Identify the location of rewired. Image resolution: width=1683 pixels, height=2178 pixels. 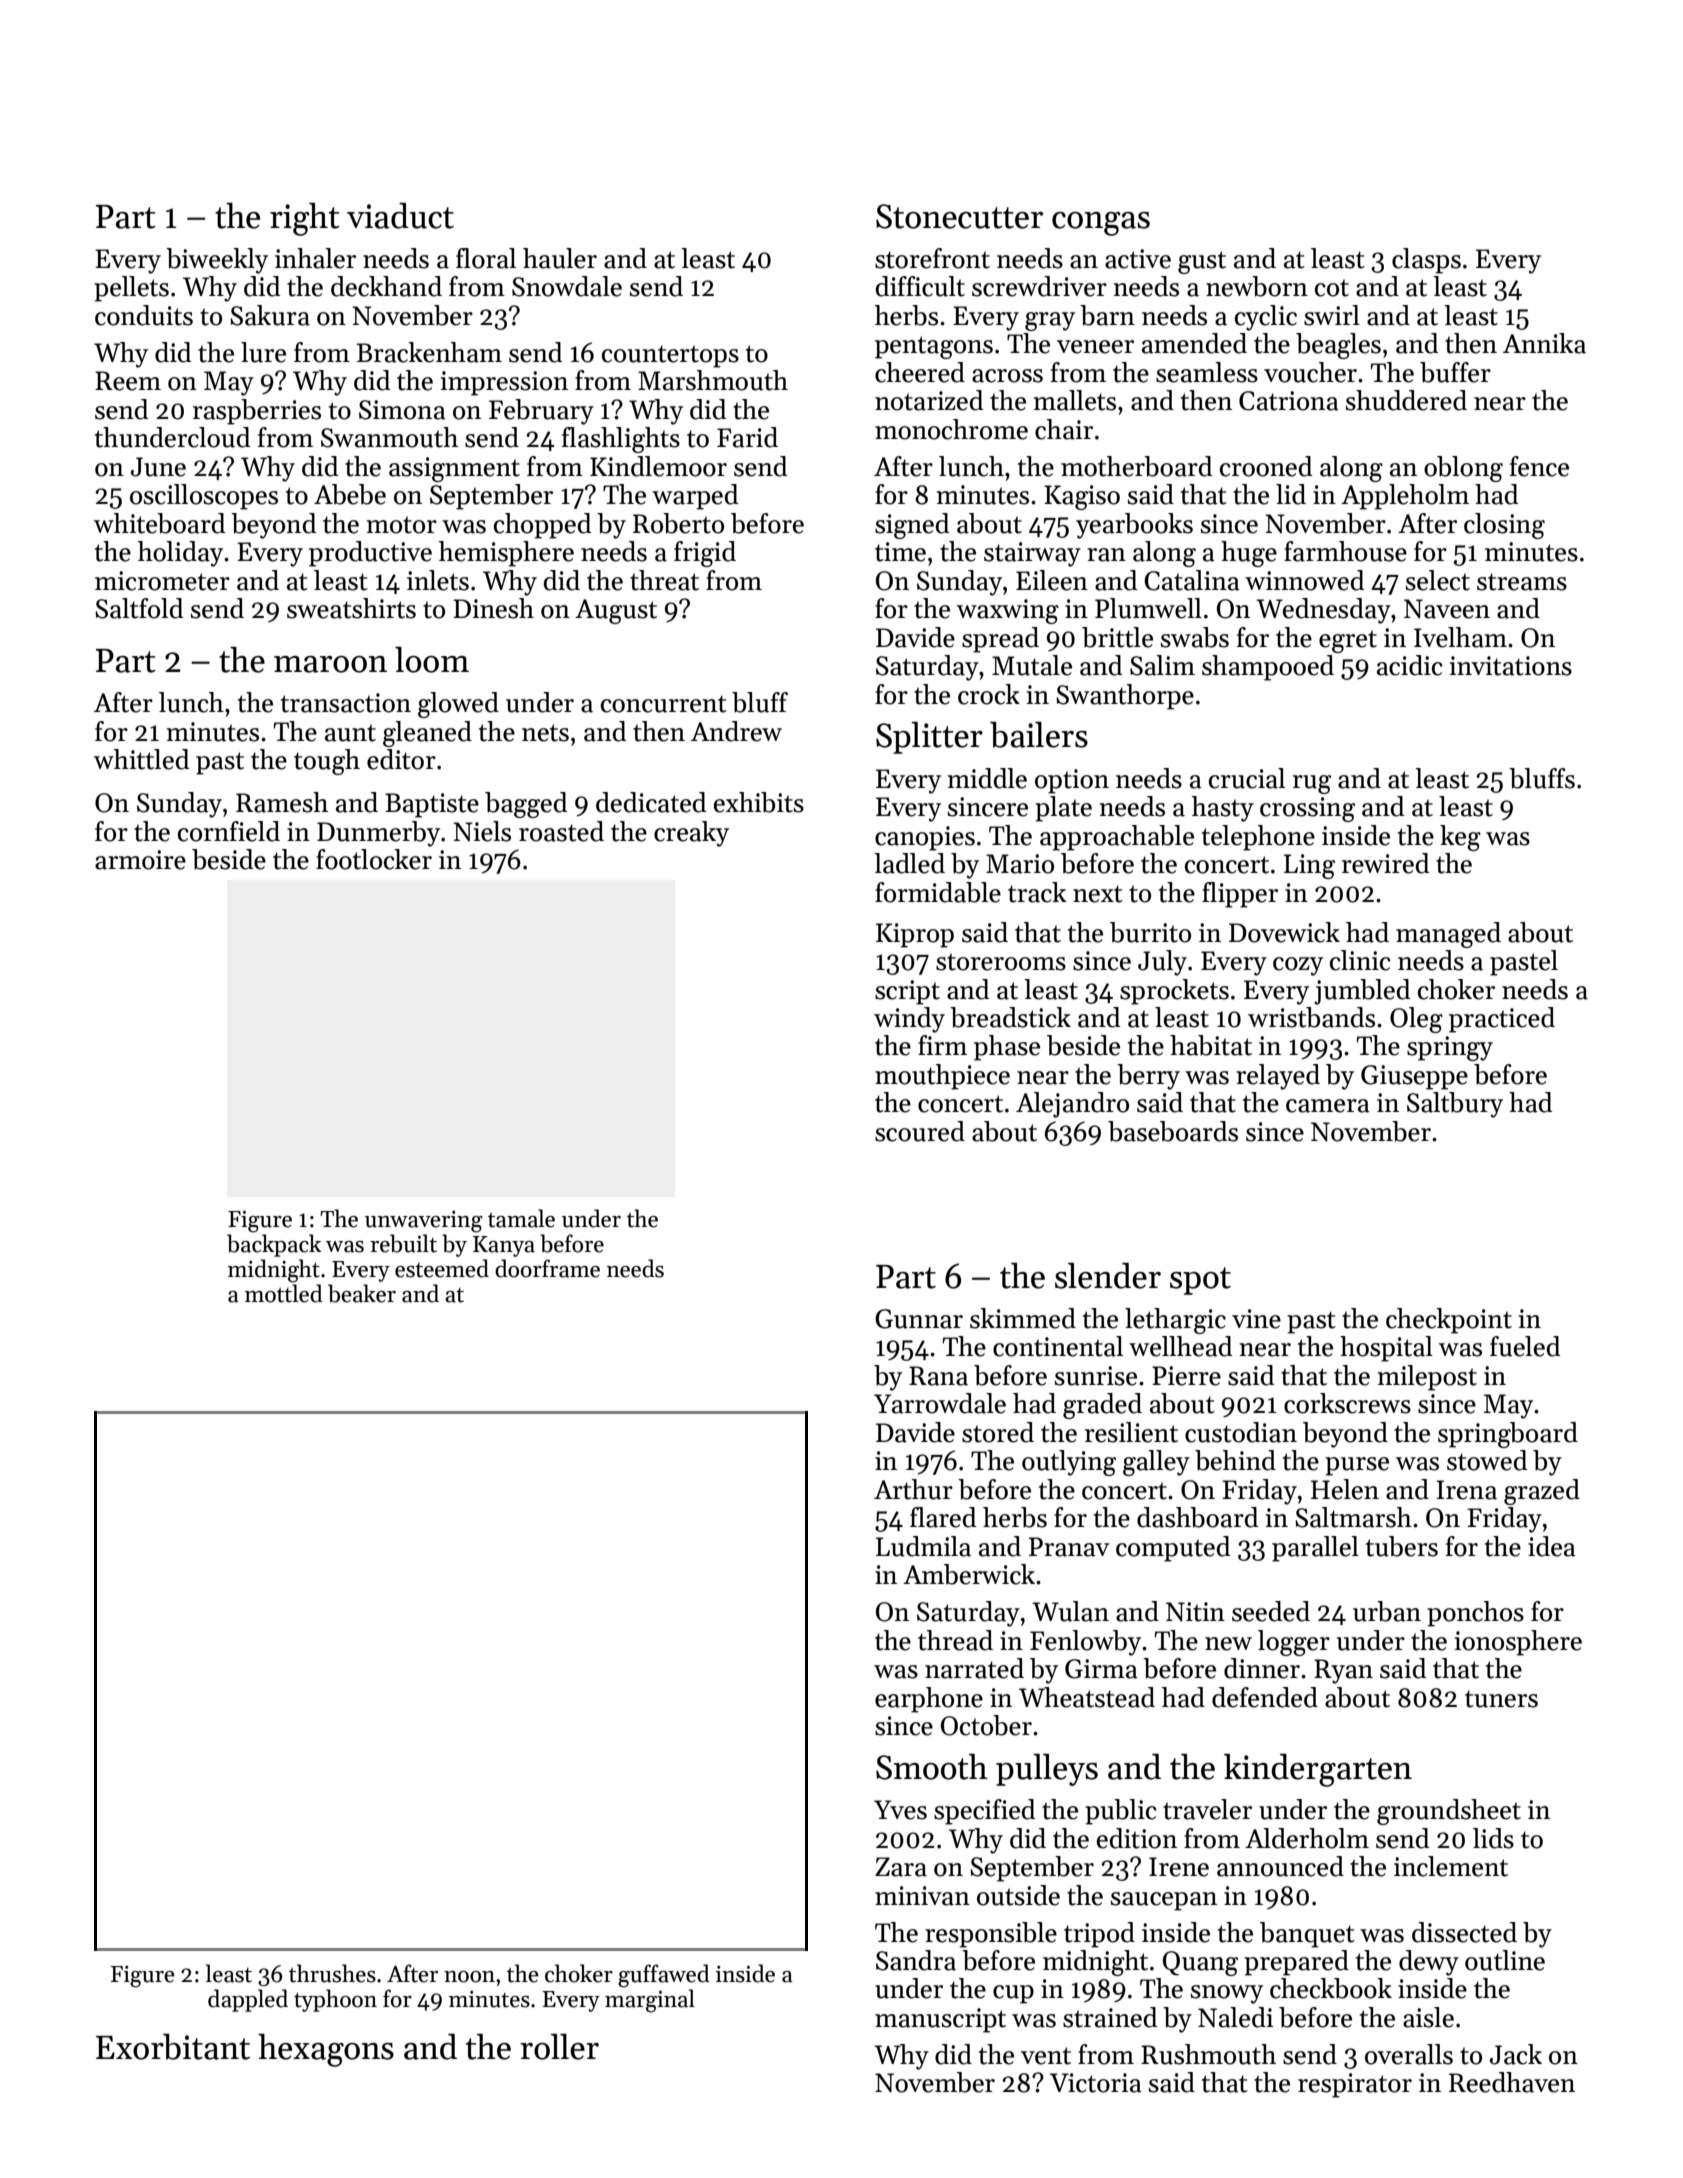
(1385, 863).
